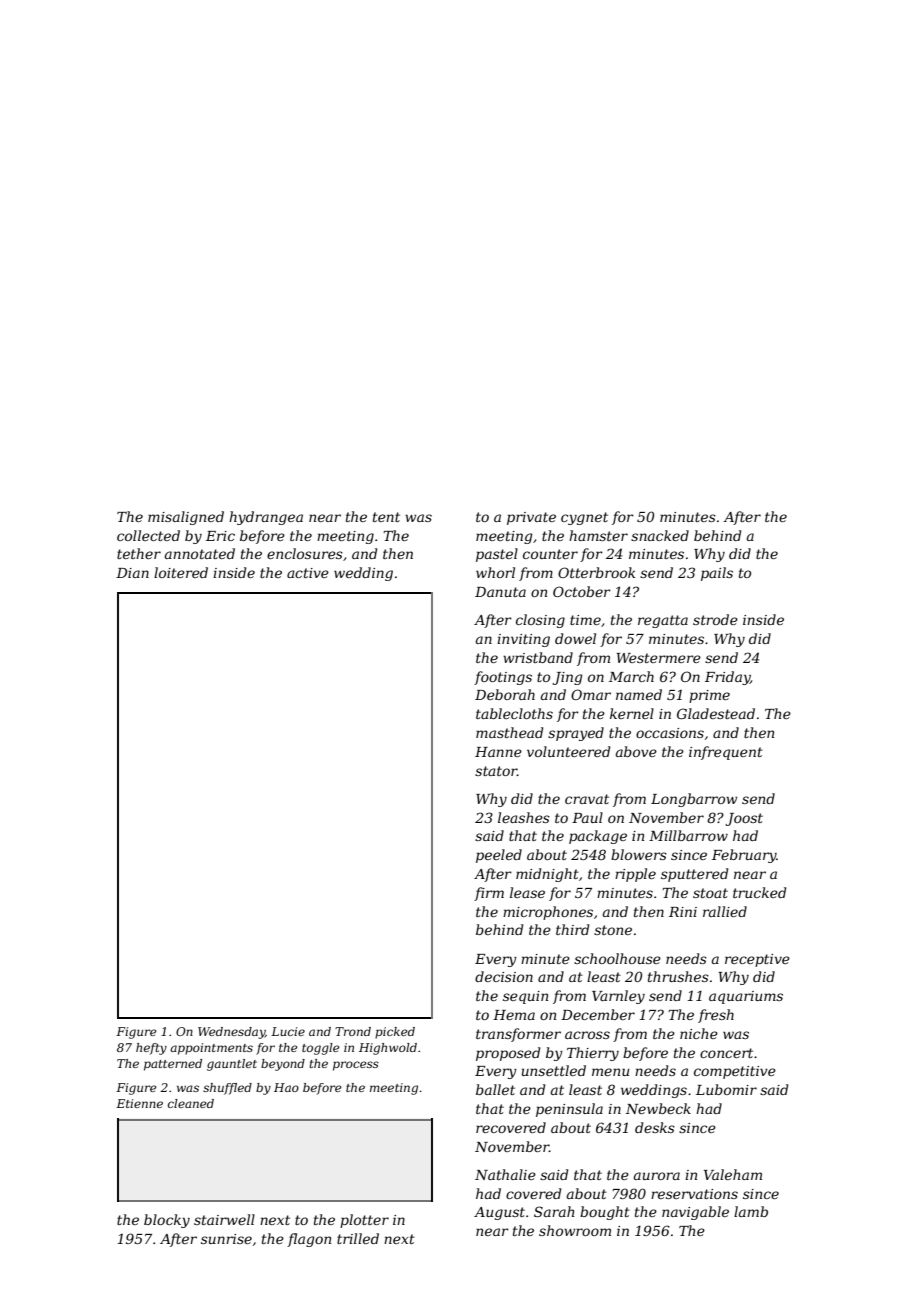 This screenshot has height=1316, width=908. What do you see at coordinates (523, 640) in the screenshot?
I see `inviting` at bounding box center [523, 640].
